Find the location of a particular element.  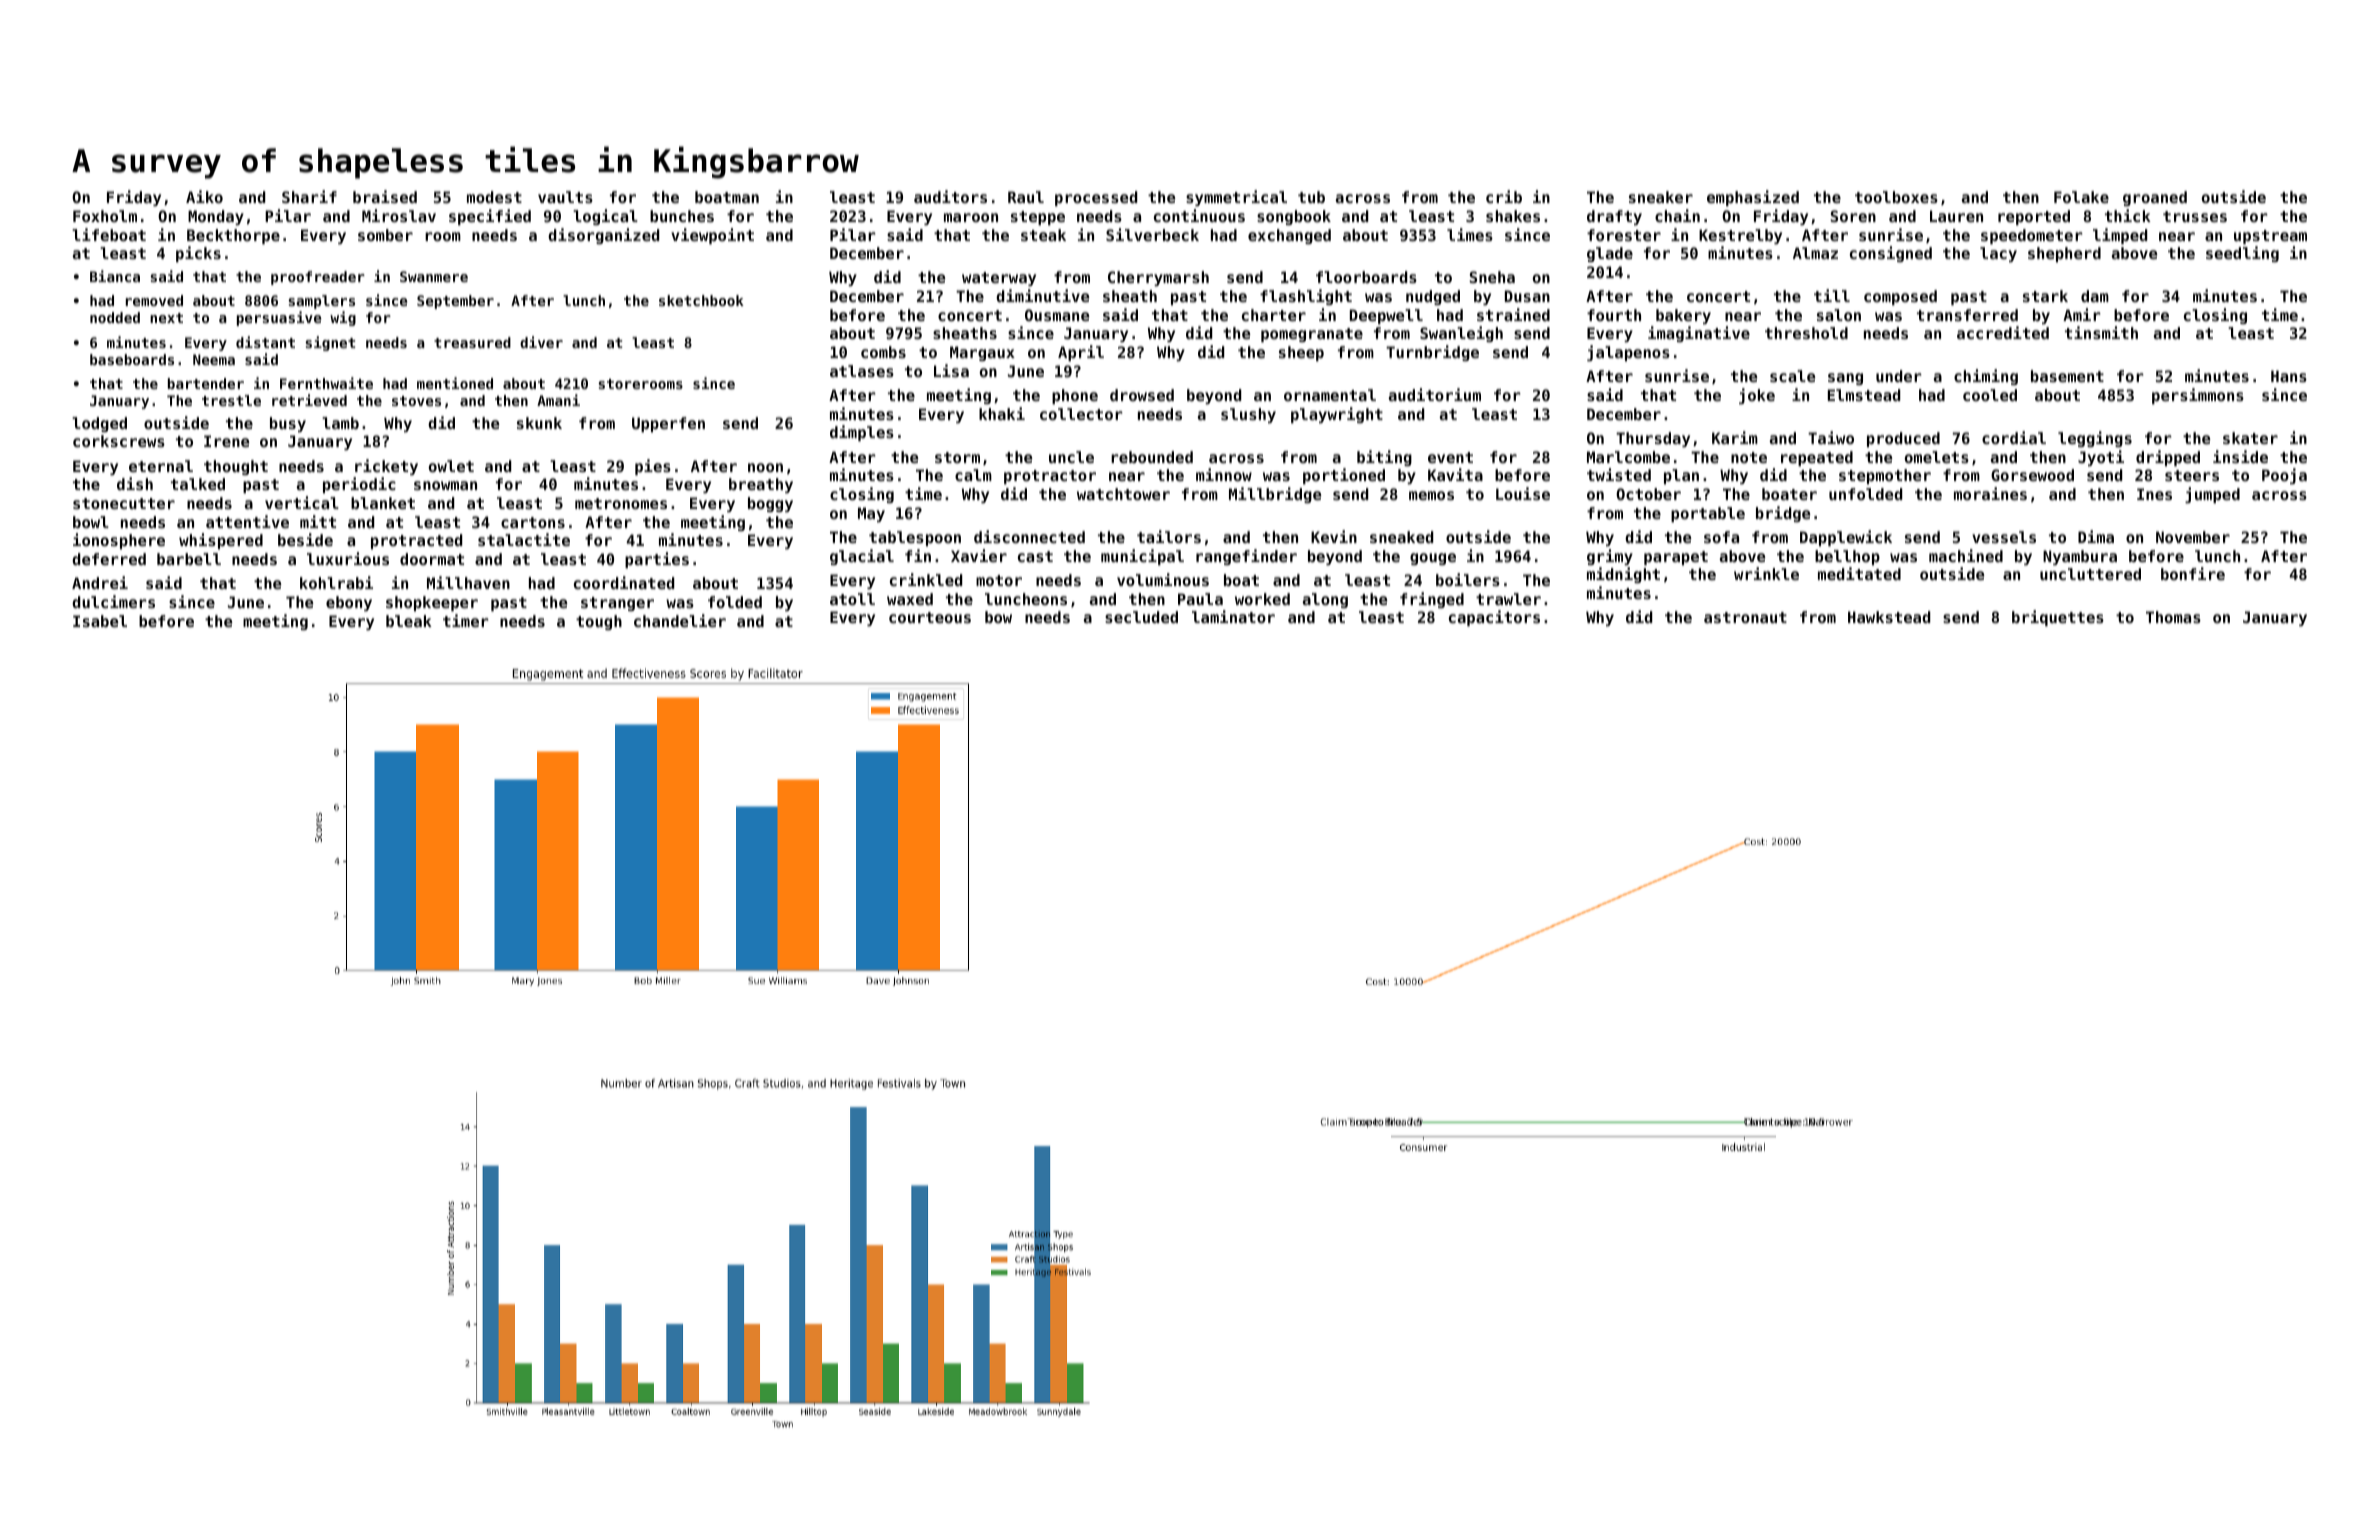

upstream is located at coordinates (2270, 237).
